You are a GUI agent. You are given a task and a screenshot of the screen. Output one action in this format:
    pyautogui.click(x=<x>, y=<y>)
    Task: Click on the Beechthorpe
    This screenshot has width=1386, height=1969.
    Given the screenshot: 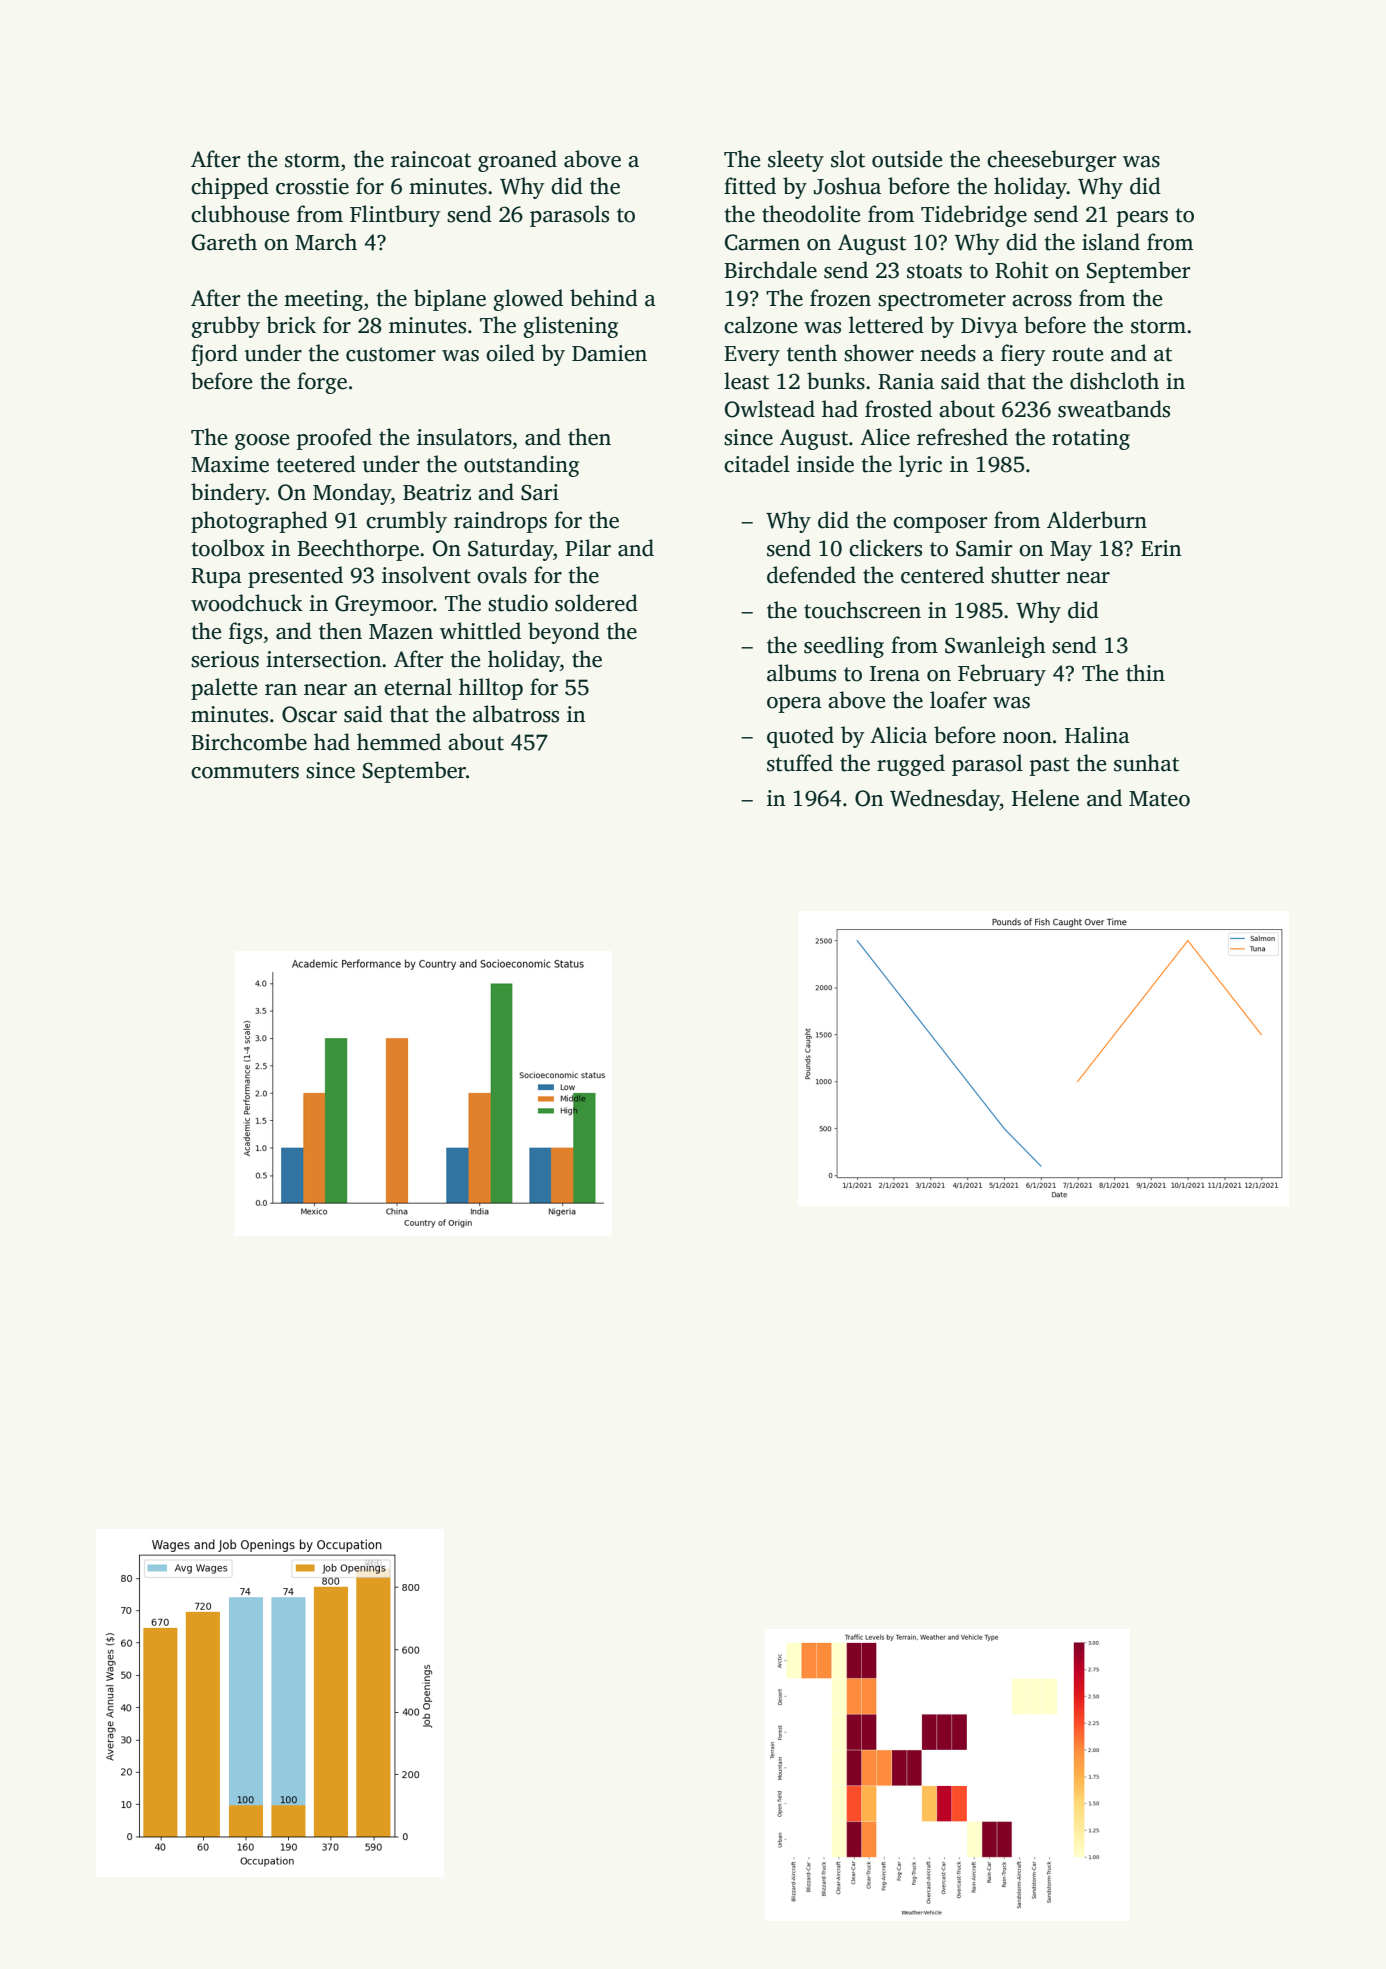 What is the action you would take?
    pyautogui.click(x=358, y=550)
